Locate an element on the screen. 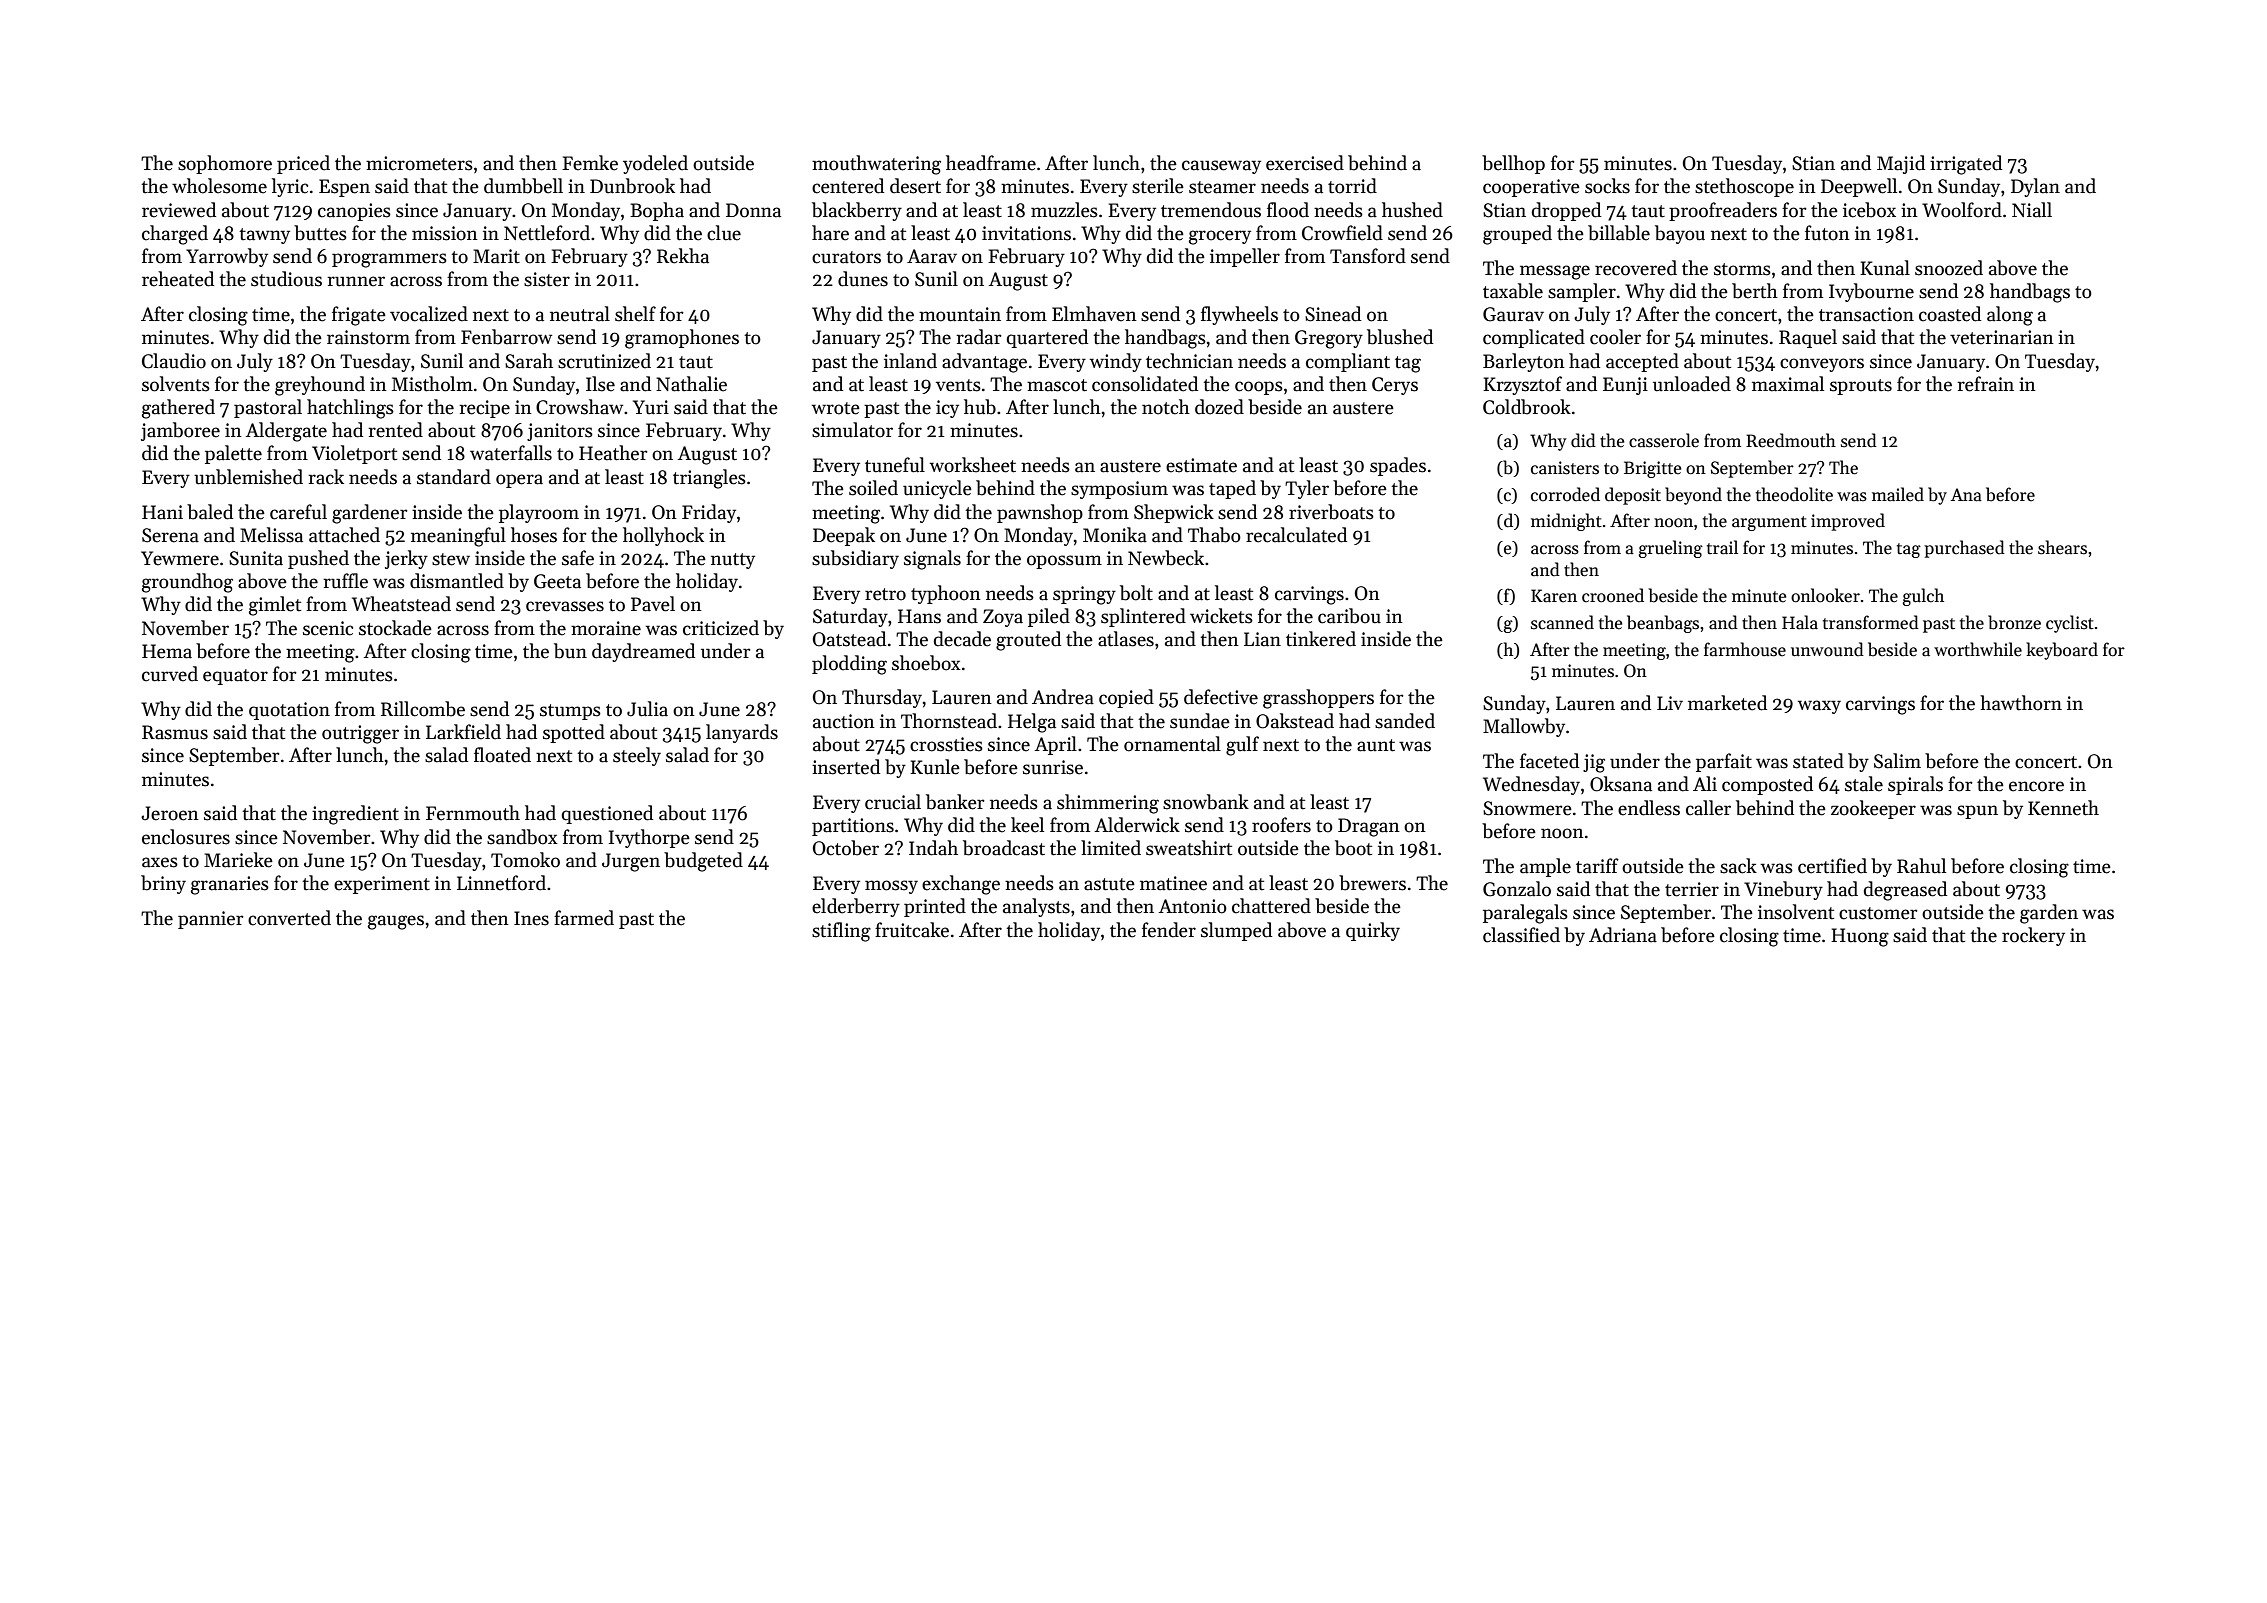  hollyhock is located at coordinates (663, 536).
